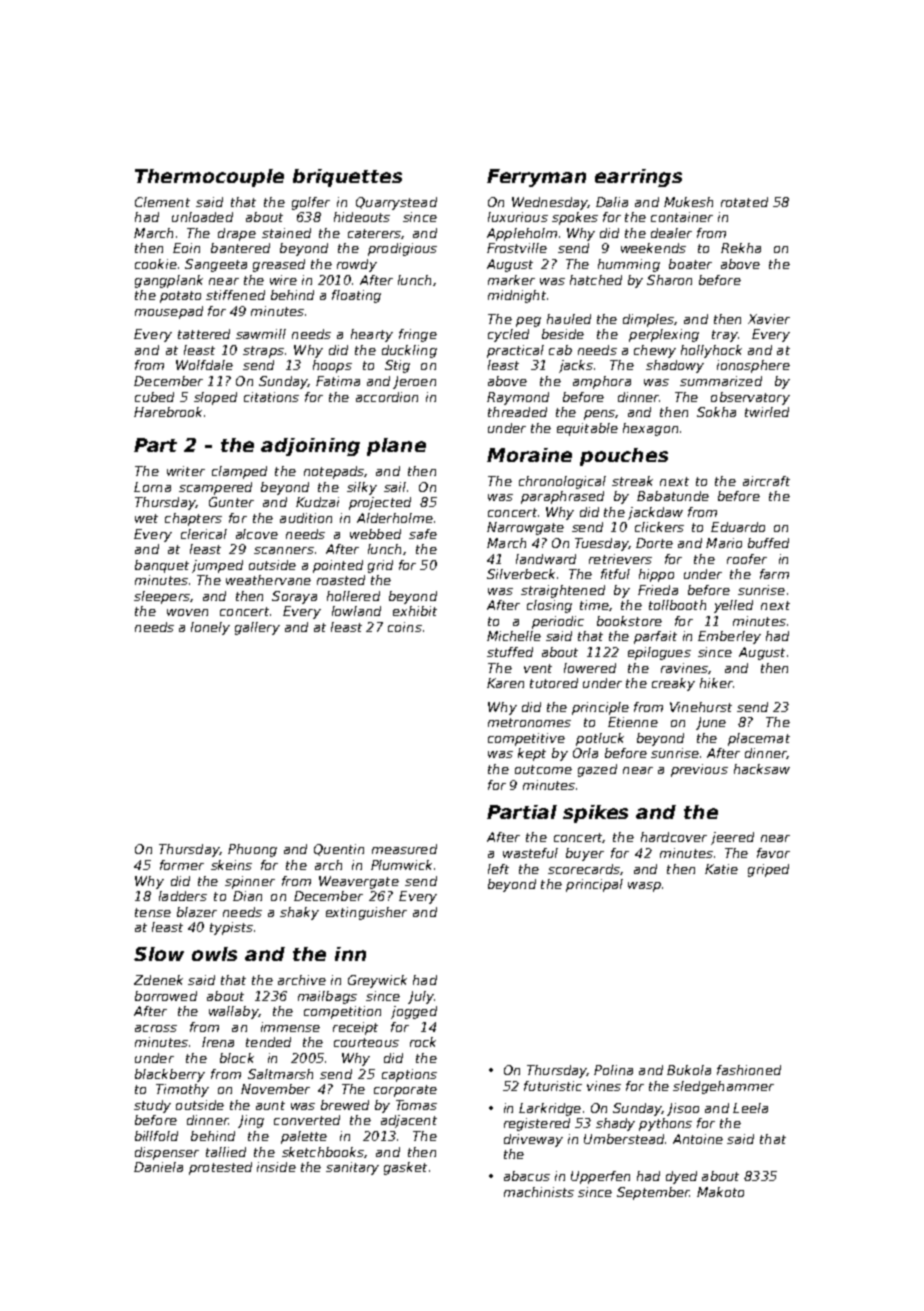 The image size is (924, 1311). I want to click on coins, so click(405, 627).
